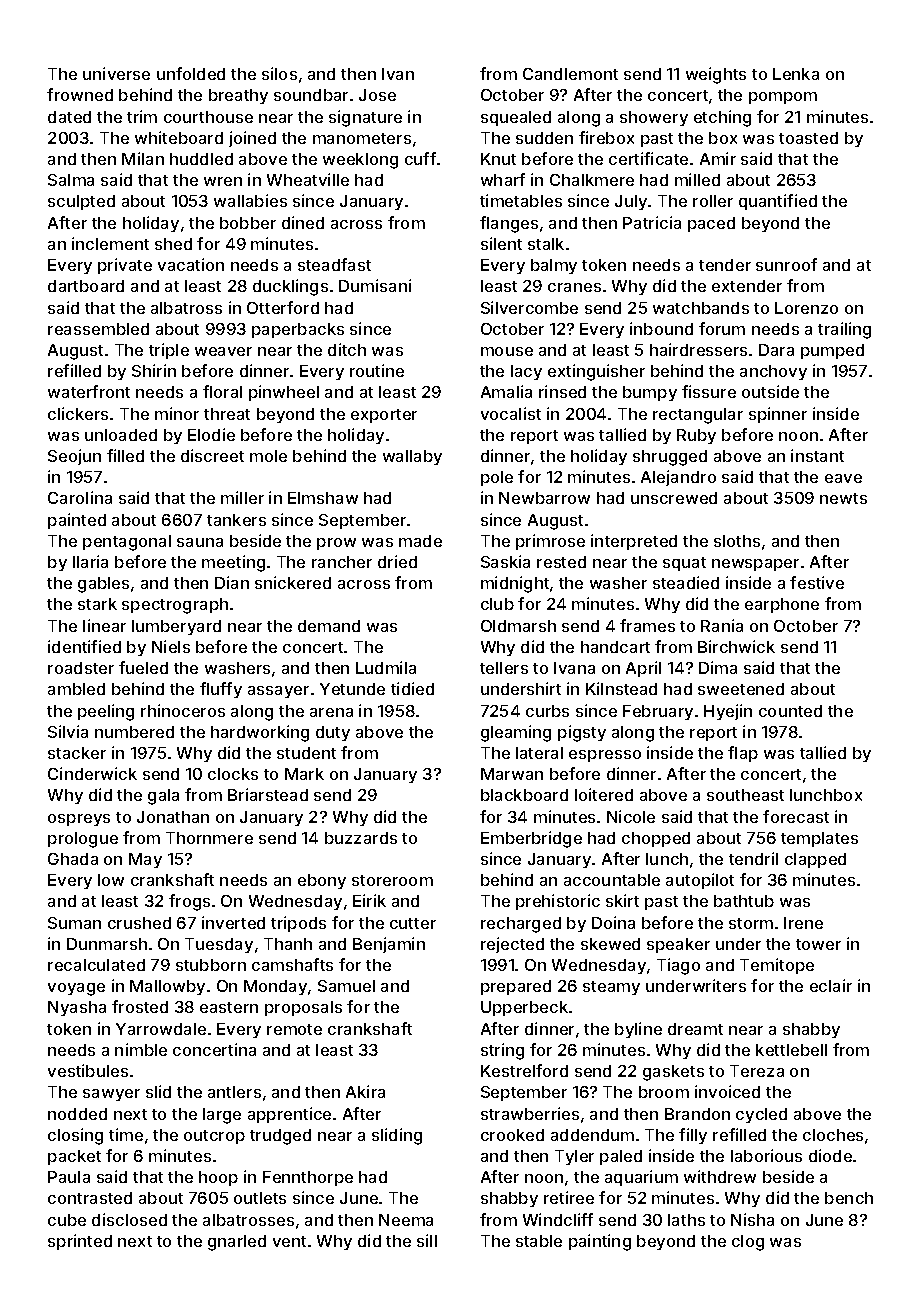 The width and height of the screenshot is (924, 1308). I want to click on speaker, so click(678, 945).
